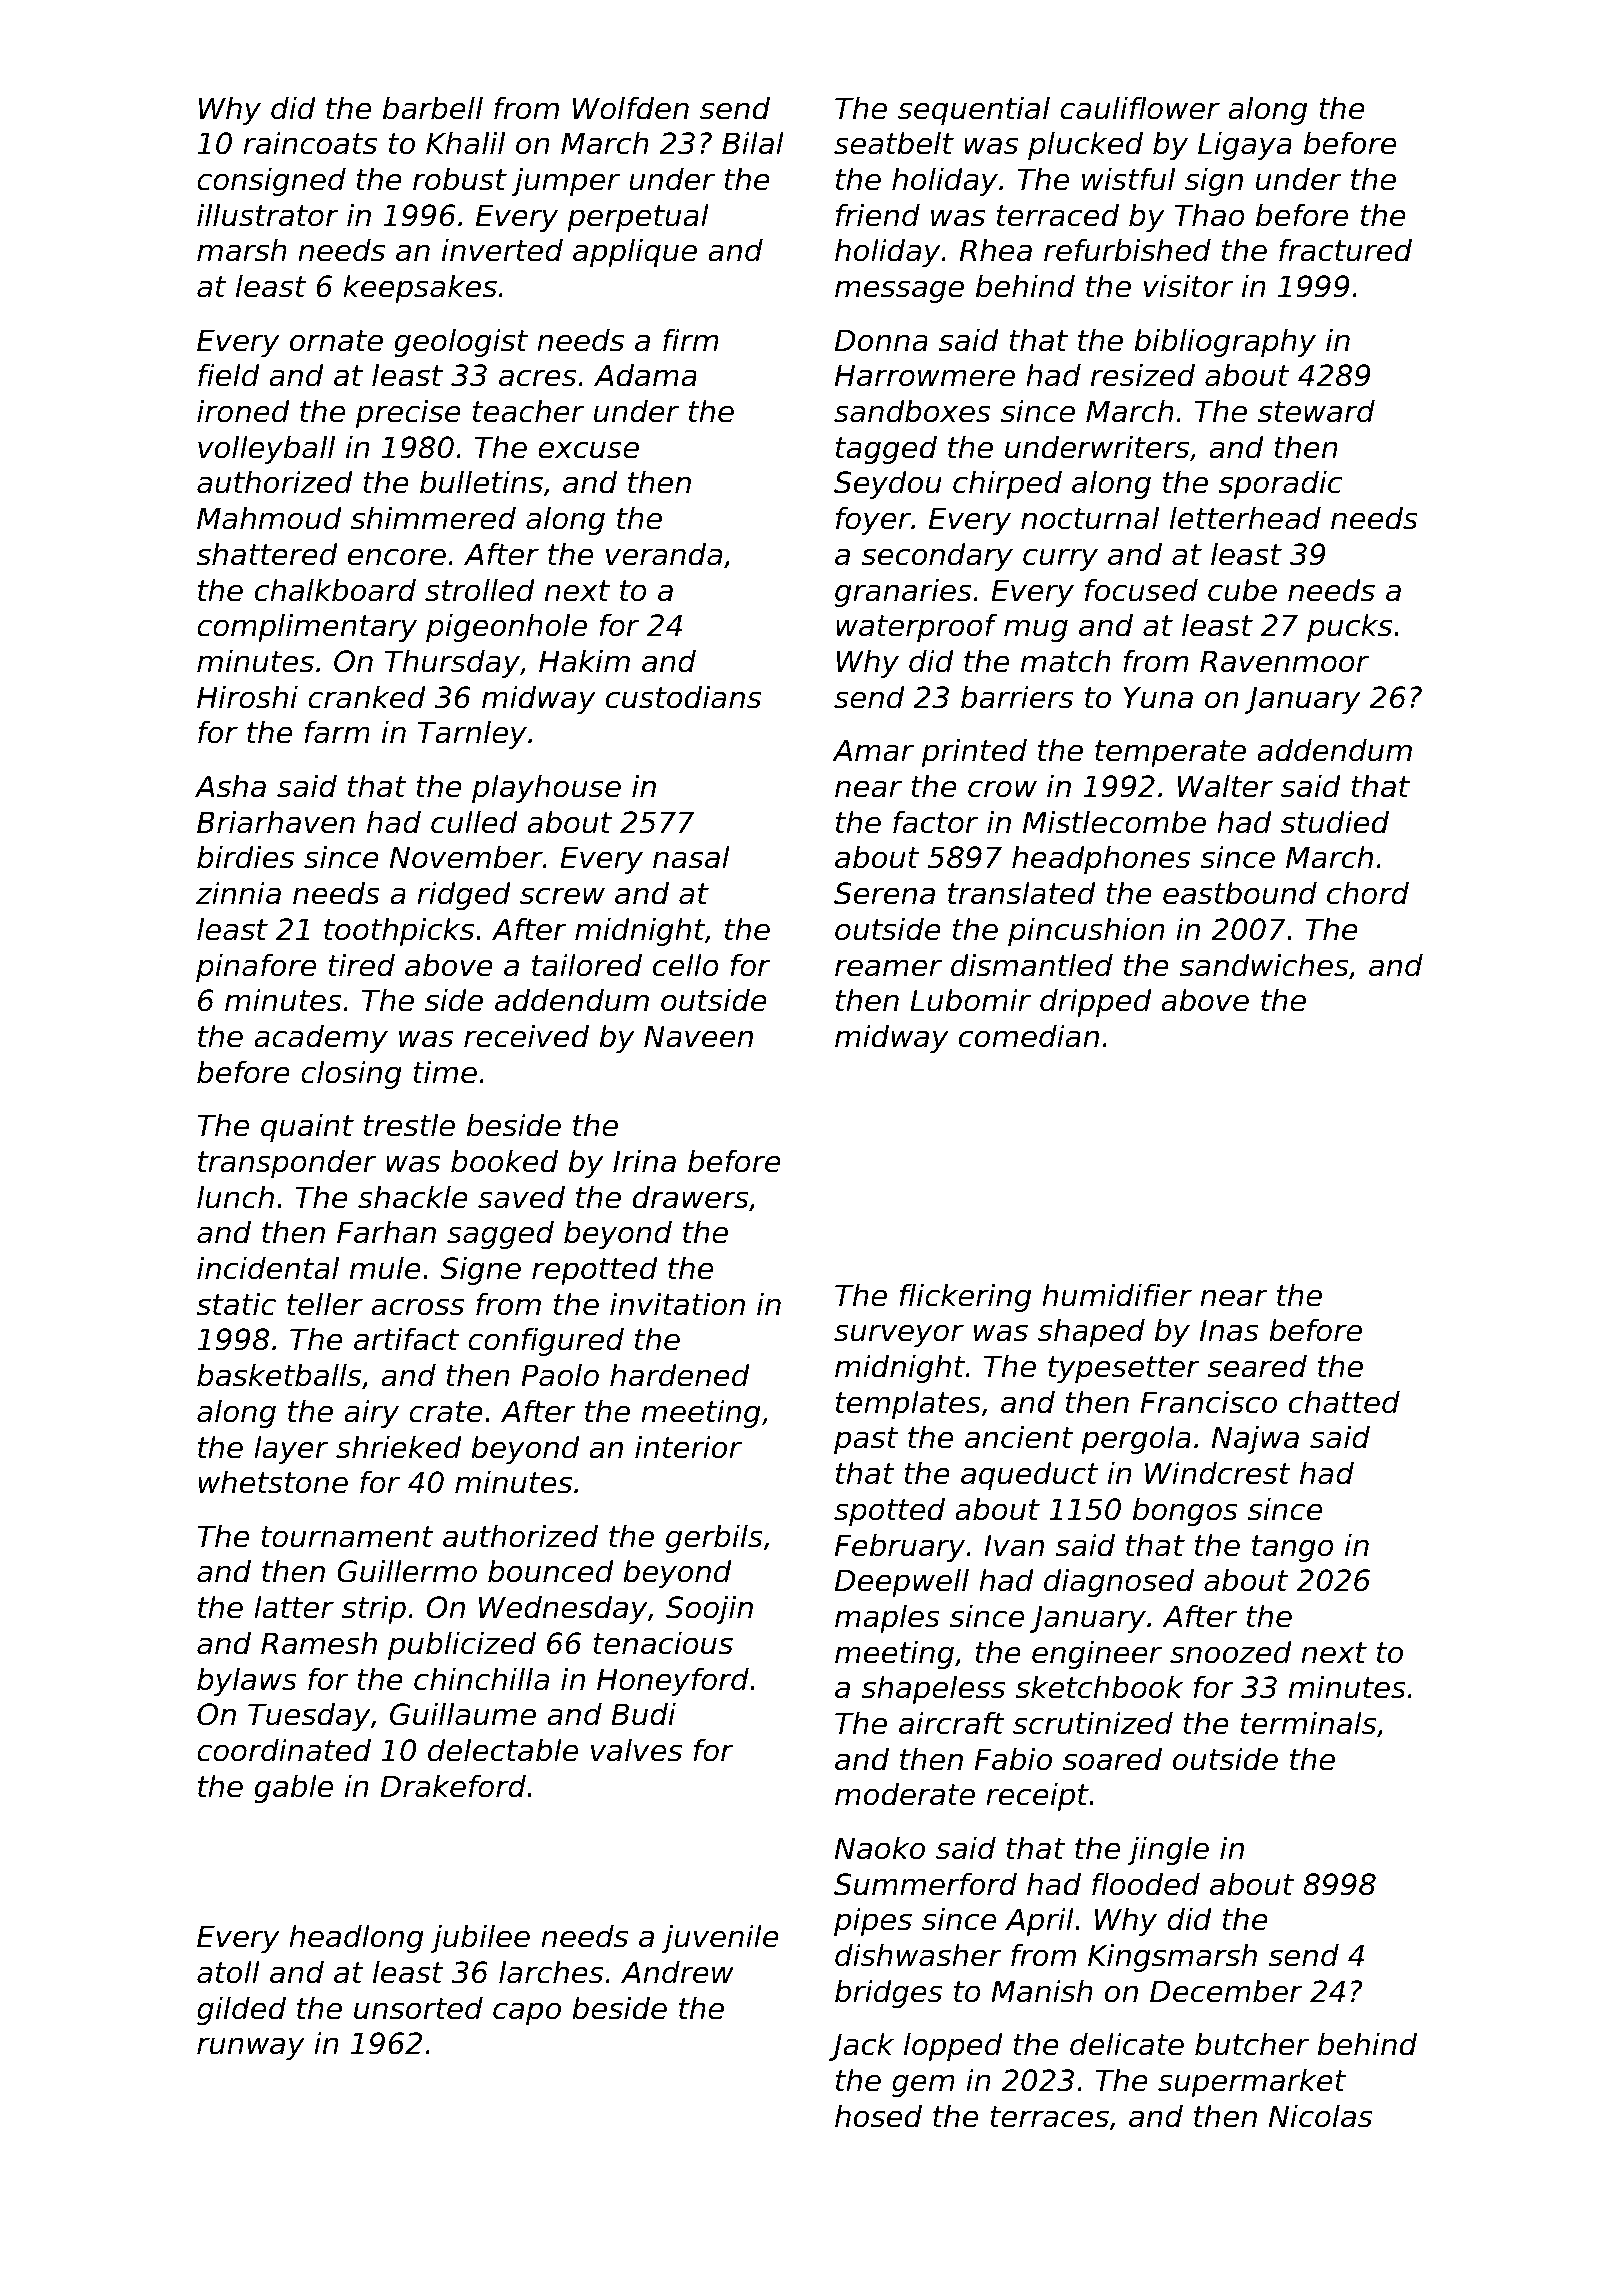  I want to click on delectable, so click(503, 1750).
